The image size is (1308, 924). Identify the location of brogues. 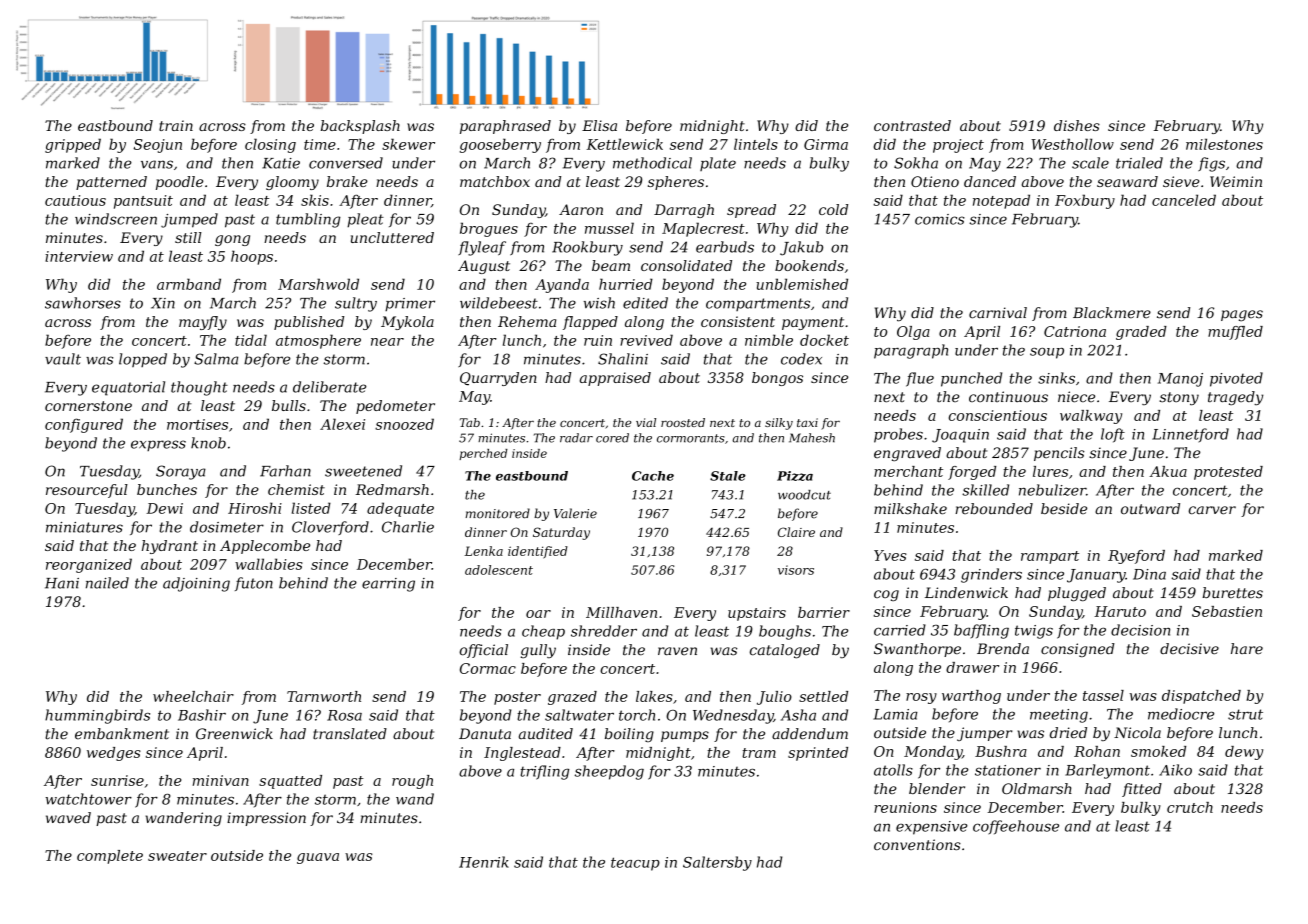
(489, 229).
